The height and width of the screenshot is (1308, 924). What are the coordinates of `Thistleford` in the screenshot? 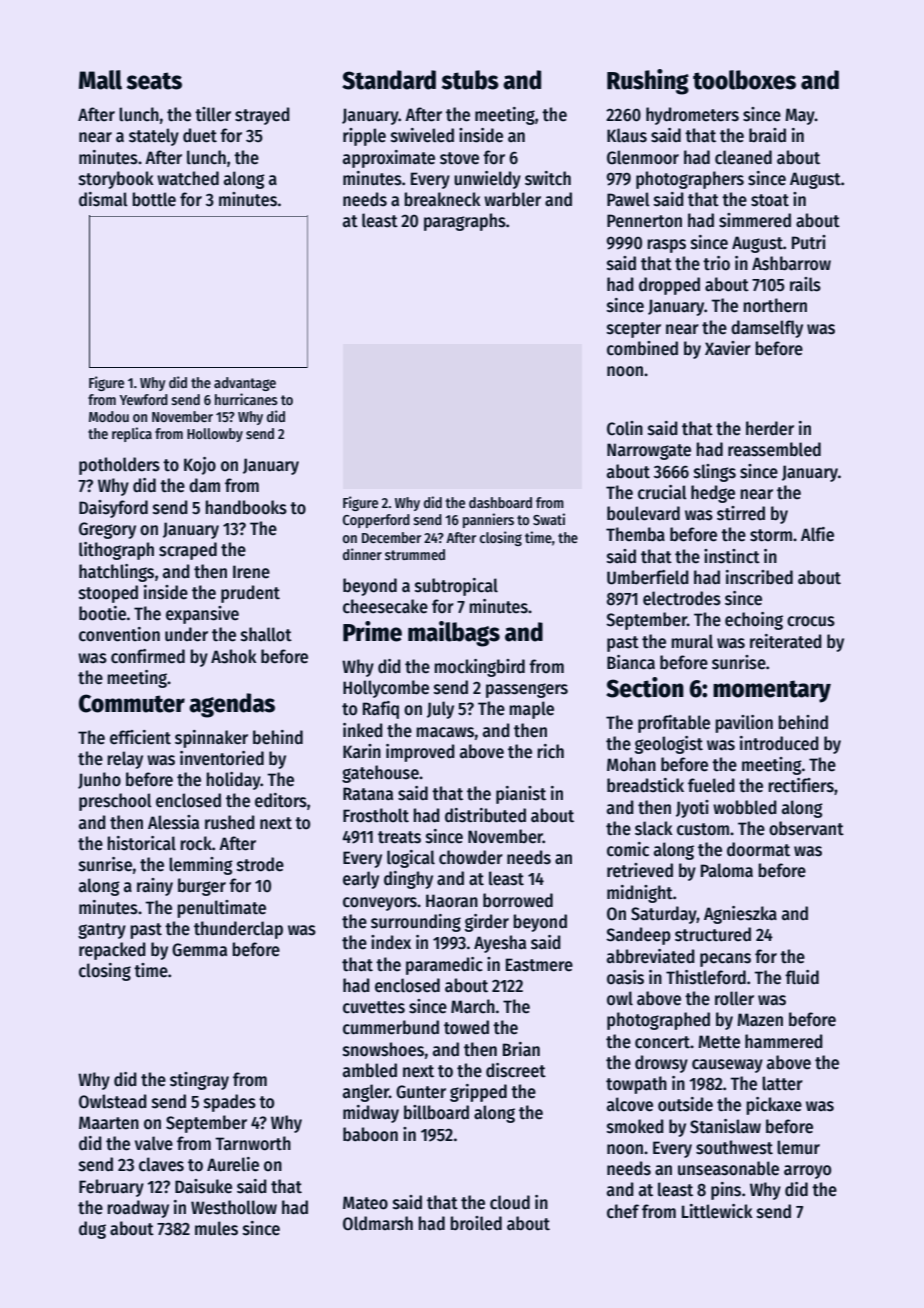 It's located at (706, 977).
